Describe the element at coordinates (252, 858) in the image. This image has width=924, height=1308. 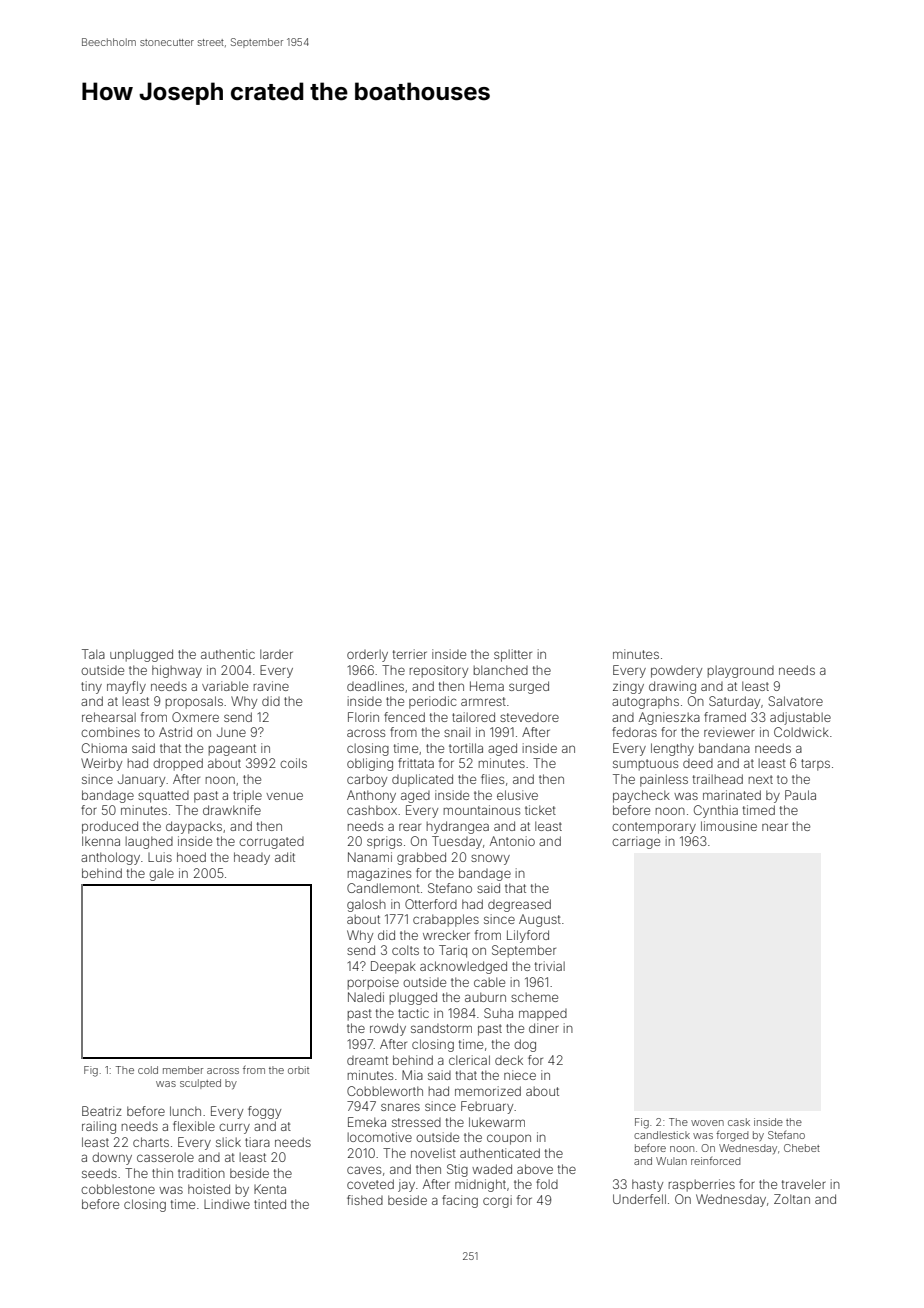
I see `heady` at that location.
